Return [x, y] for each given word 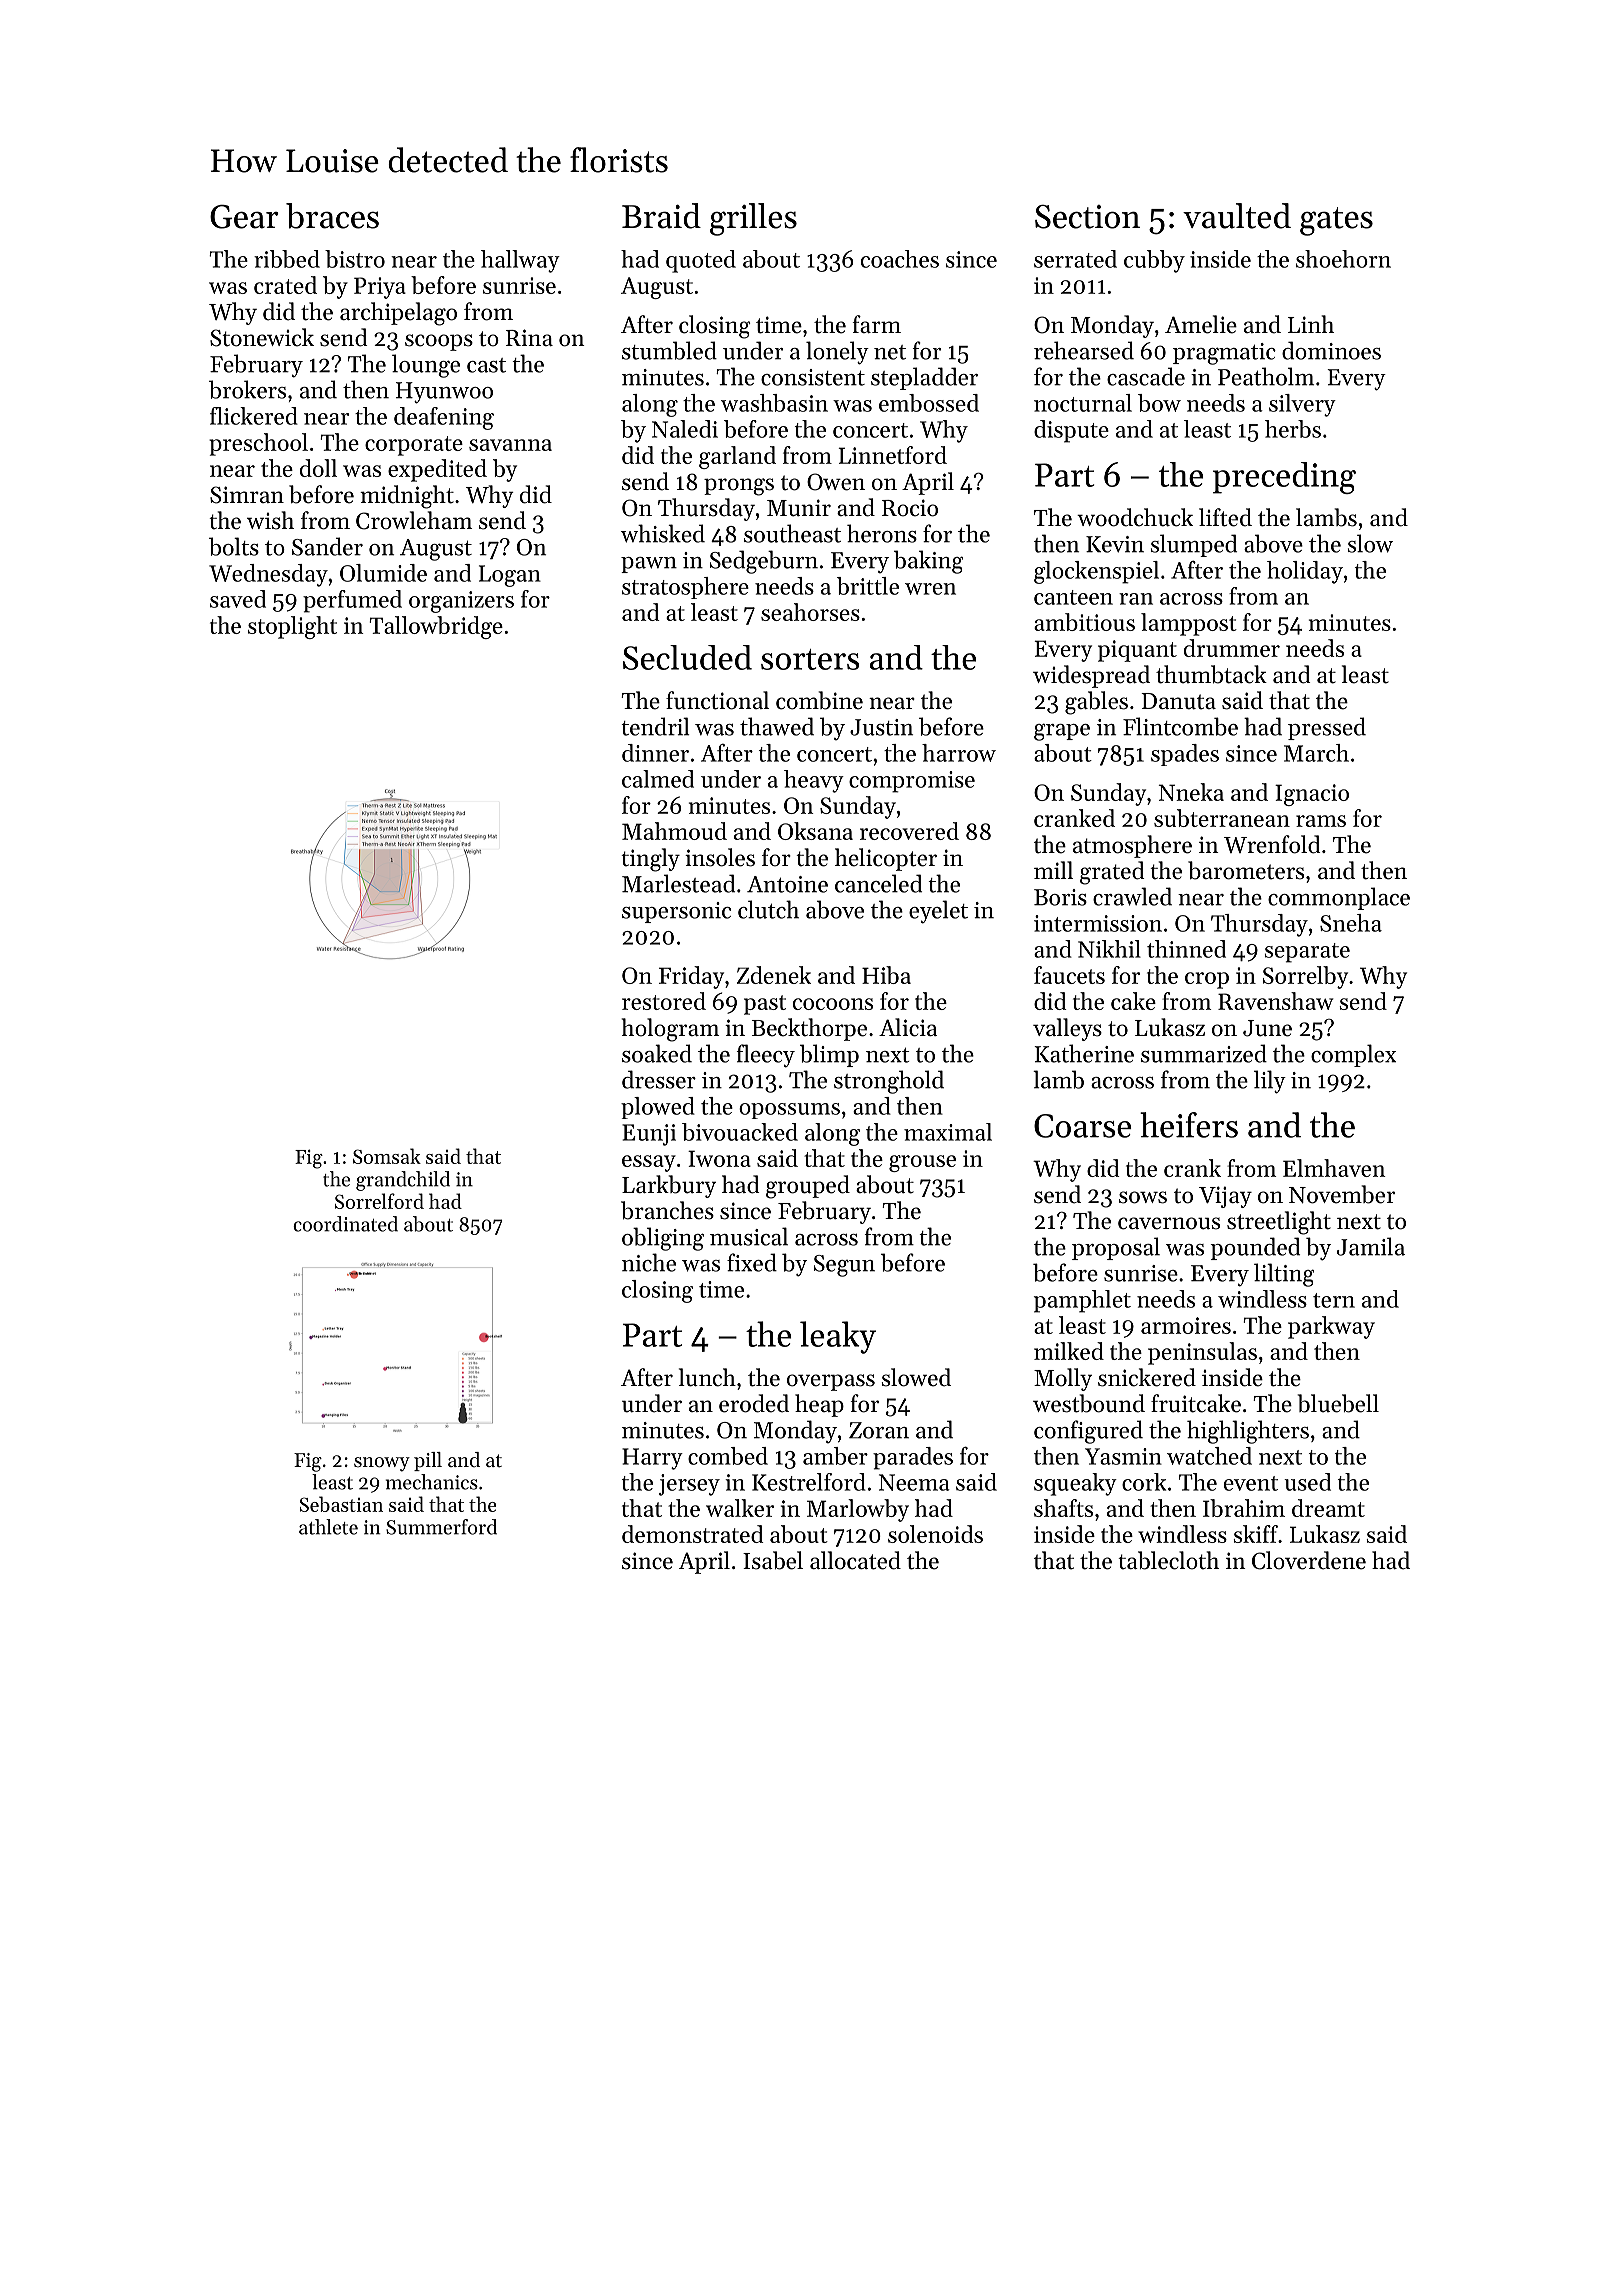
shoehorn [1343, 259]
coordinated [345, 1224]
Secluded [687, 657]
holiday [1305, 572]
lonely [837, 353]
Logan [510, 576]
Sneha [1351, 923]
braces [332, 216]
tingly [650, 860]
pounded [1255, 1248]
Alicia [908, 1027]
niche [649, 1262]
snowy [382, 1464]
